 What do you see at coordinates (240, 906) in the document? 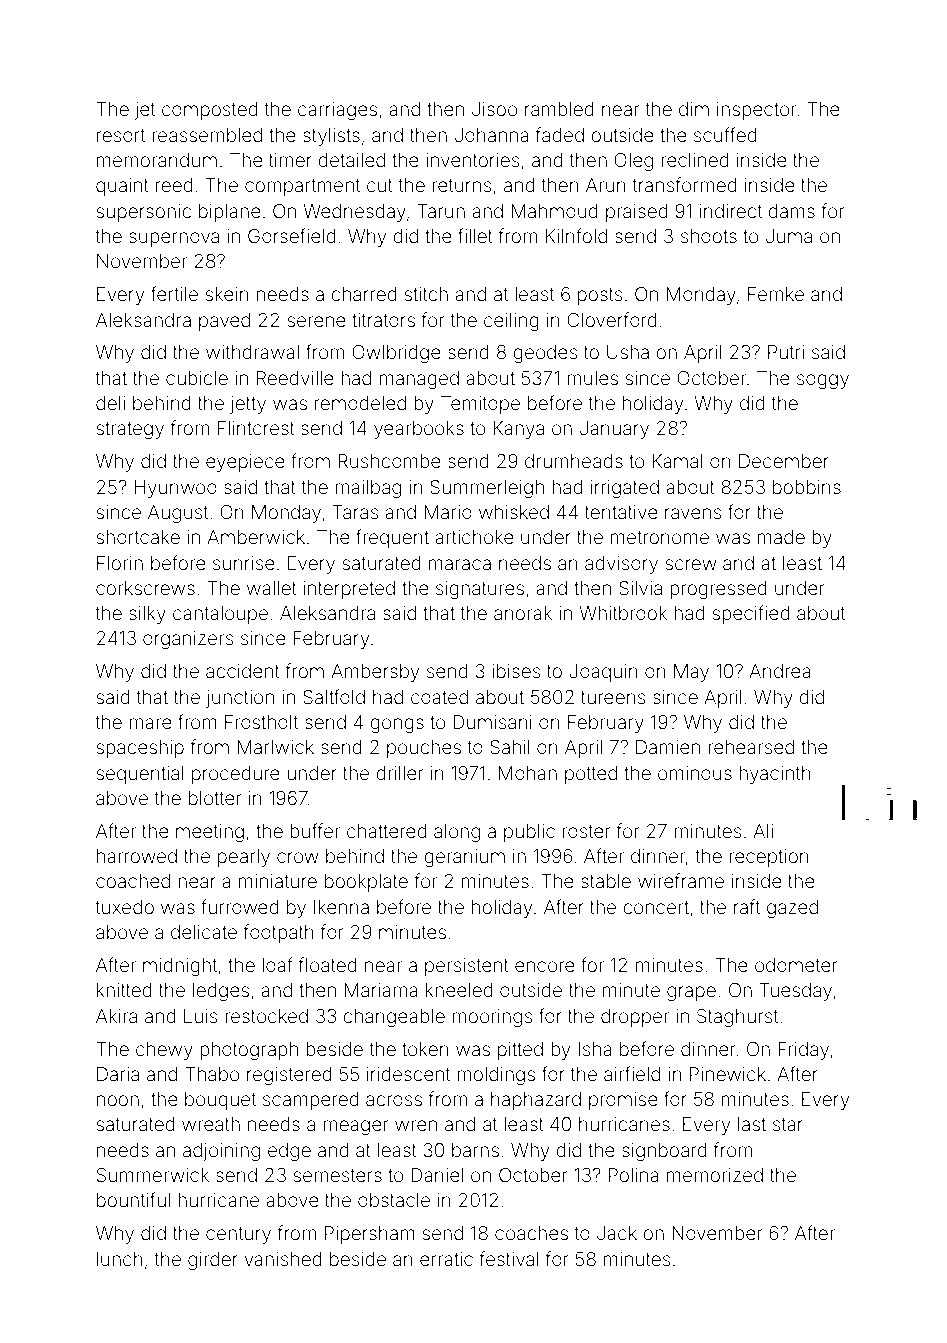
I see `furrowed` at bounding box center [240, 906].
